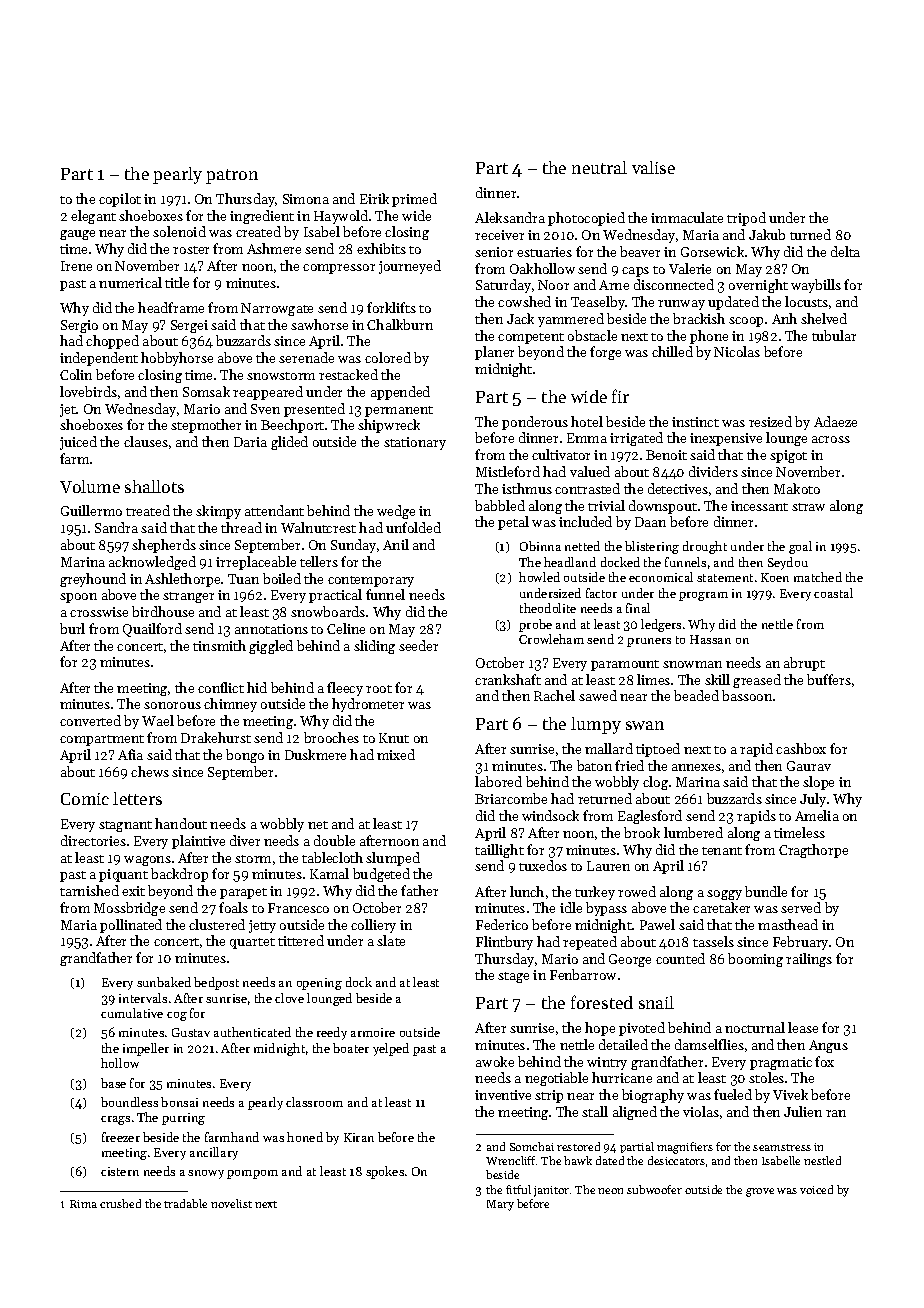  I want to click on labored, so click(498, 781).
